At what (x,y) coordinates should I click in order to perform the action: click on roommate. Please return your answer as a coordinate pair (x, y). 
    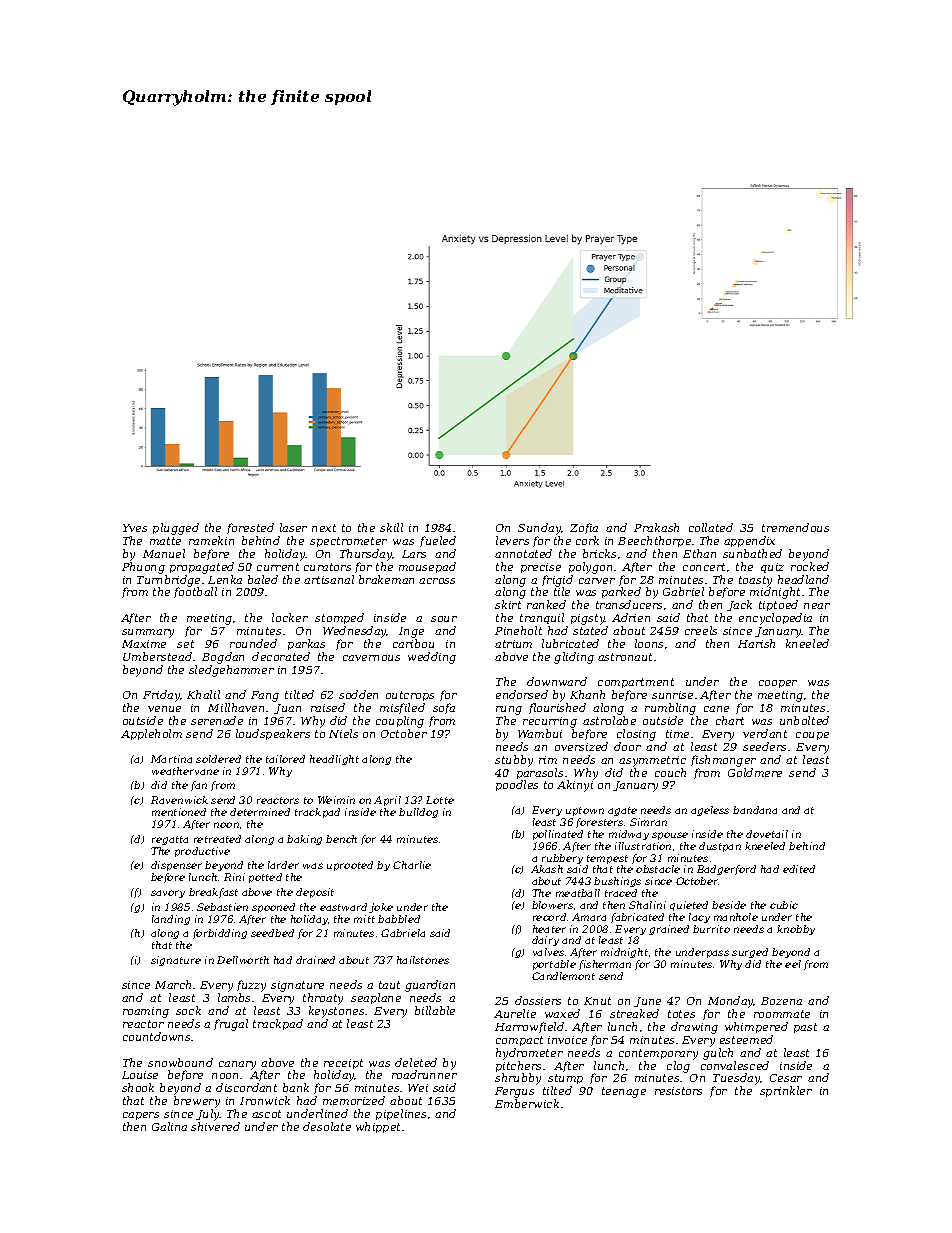
    Looking at the image, I should click on (782, 1014).
